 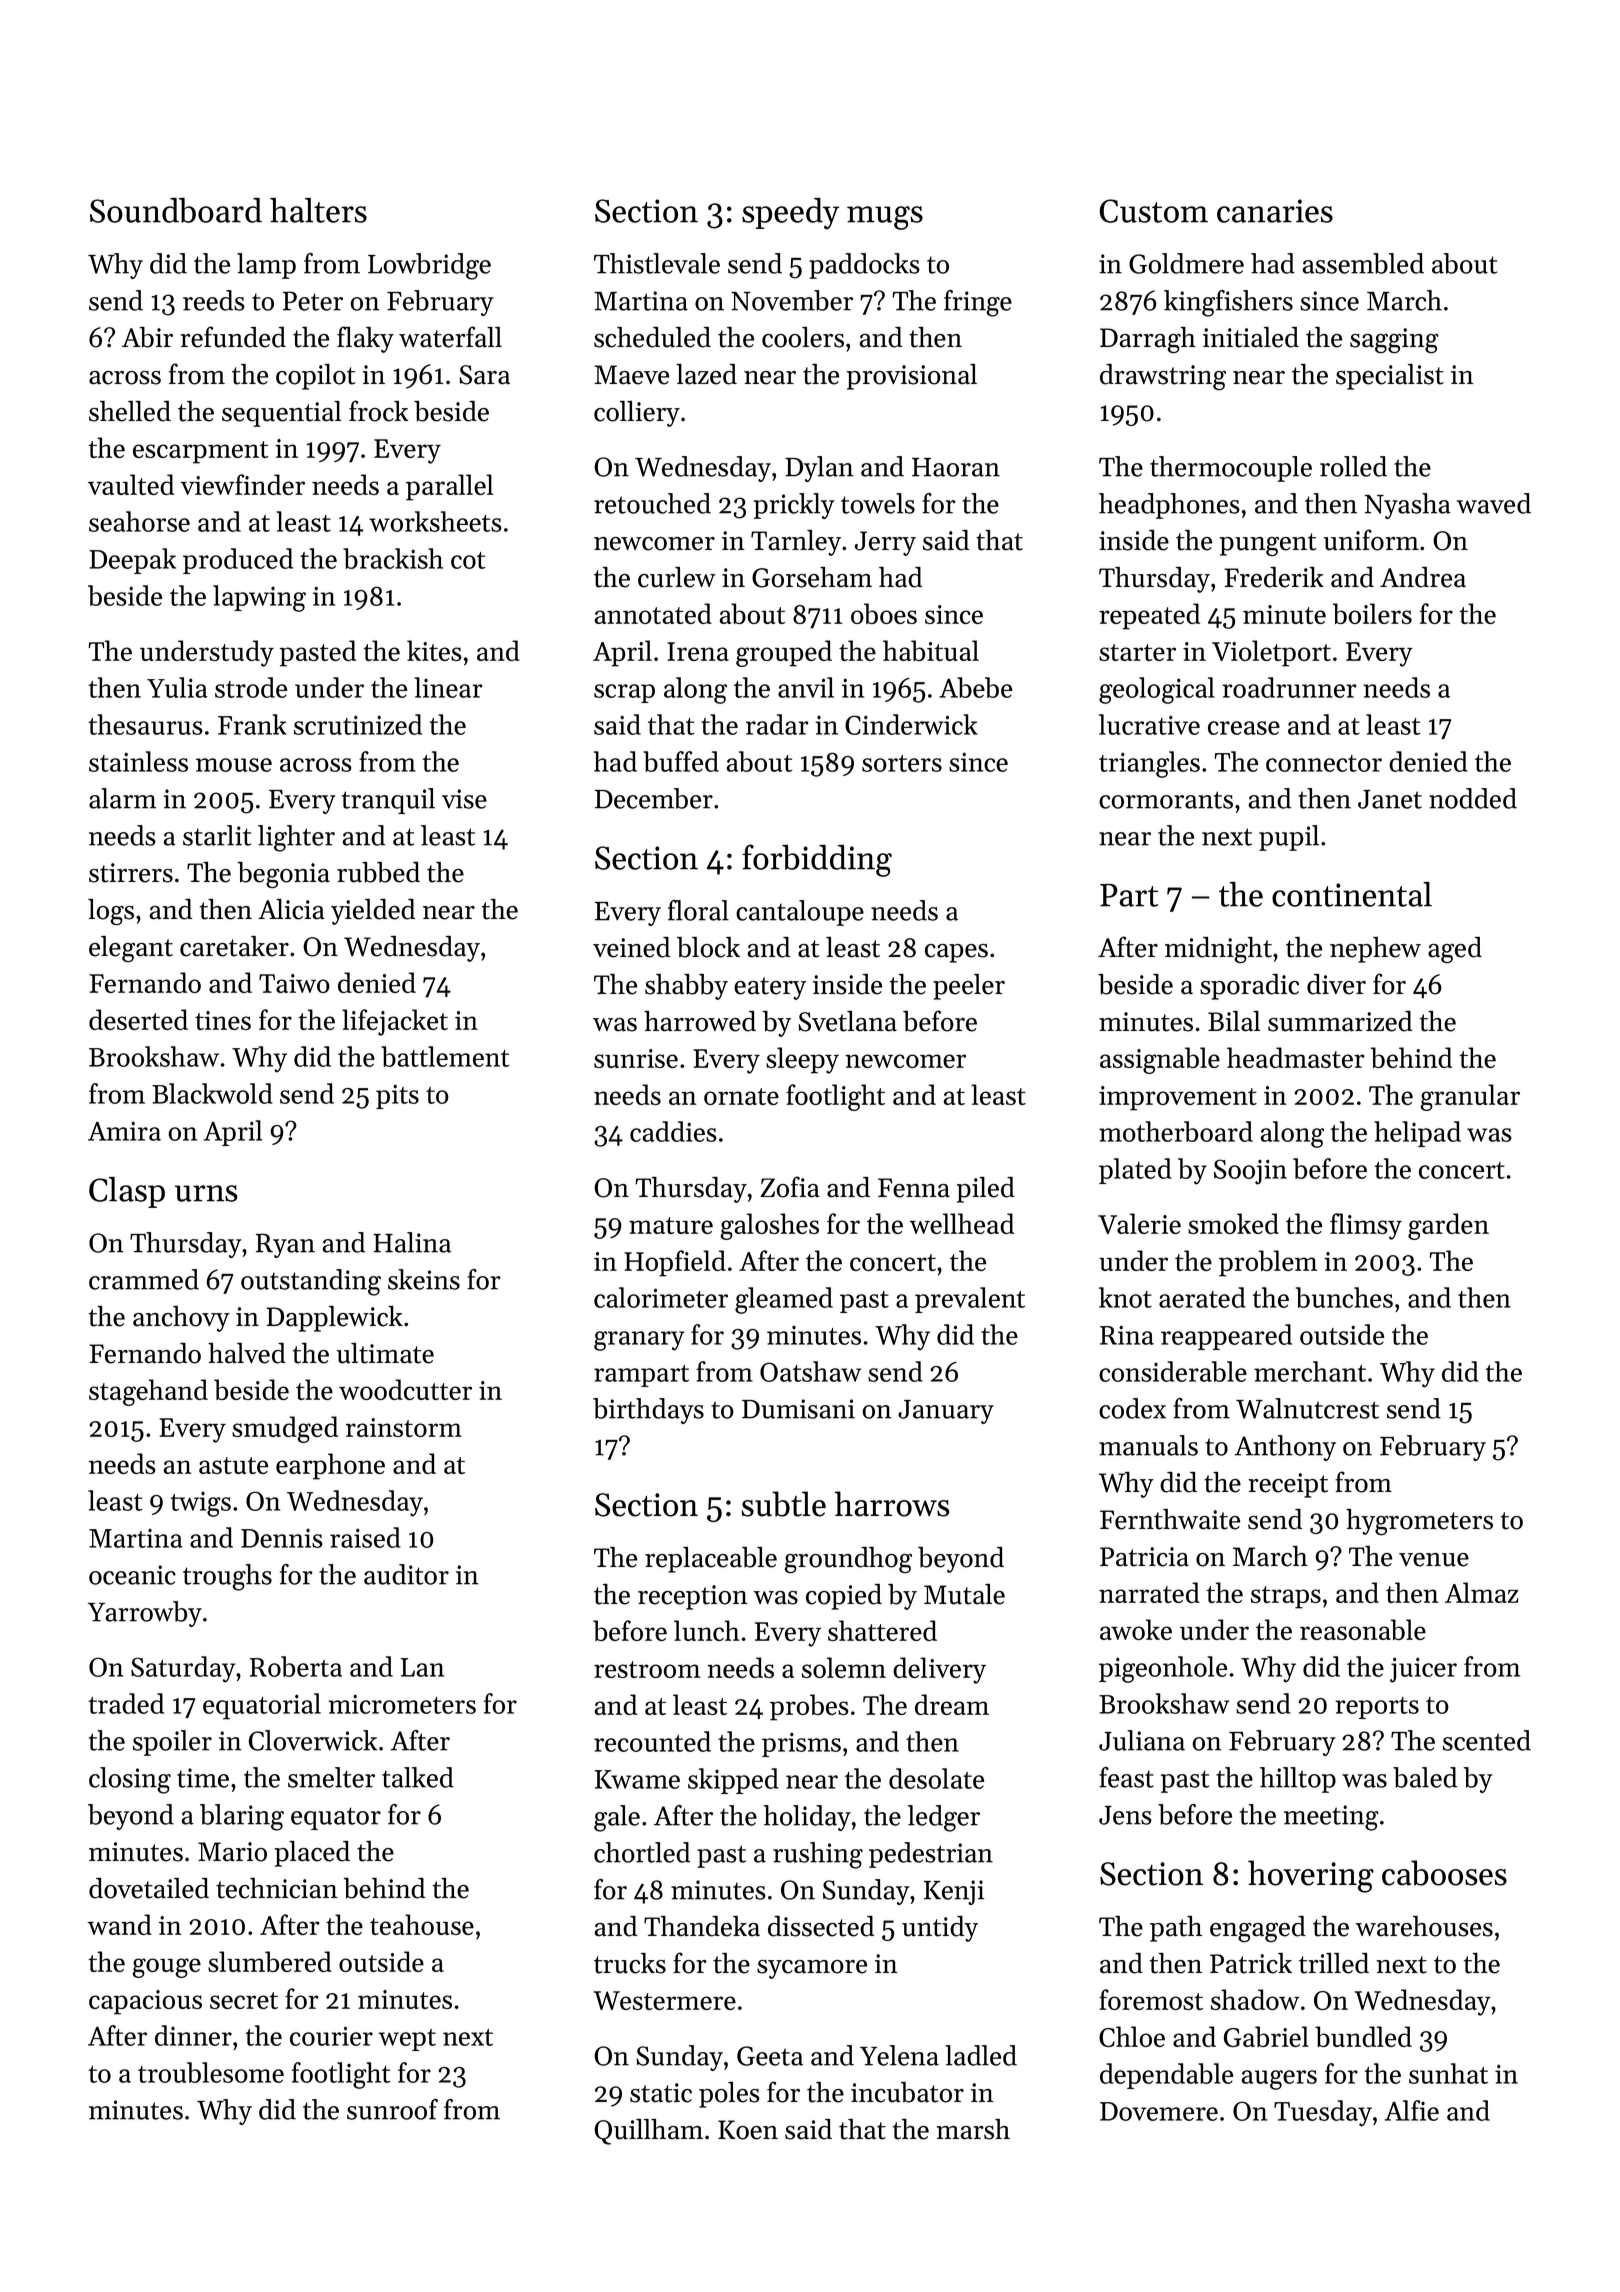 What do you see at coordinates (1275, 211) in the document?
I see `canaries` at bounding box center [1275, 211].
